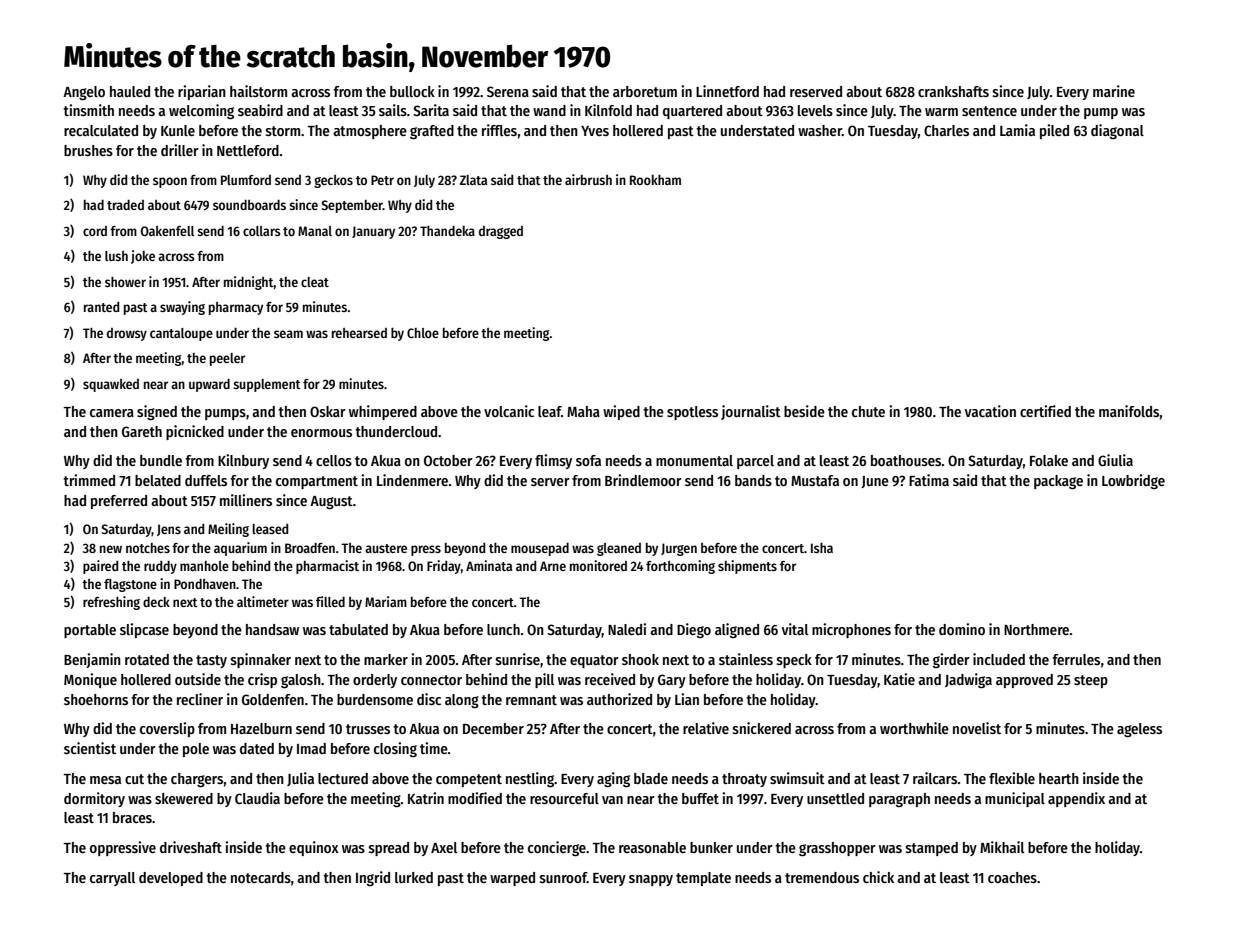  What do you see at coordinates (598, 565) in the screenshot?
I see `monitored` at bounding box center [598, 565].
